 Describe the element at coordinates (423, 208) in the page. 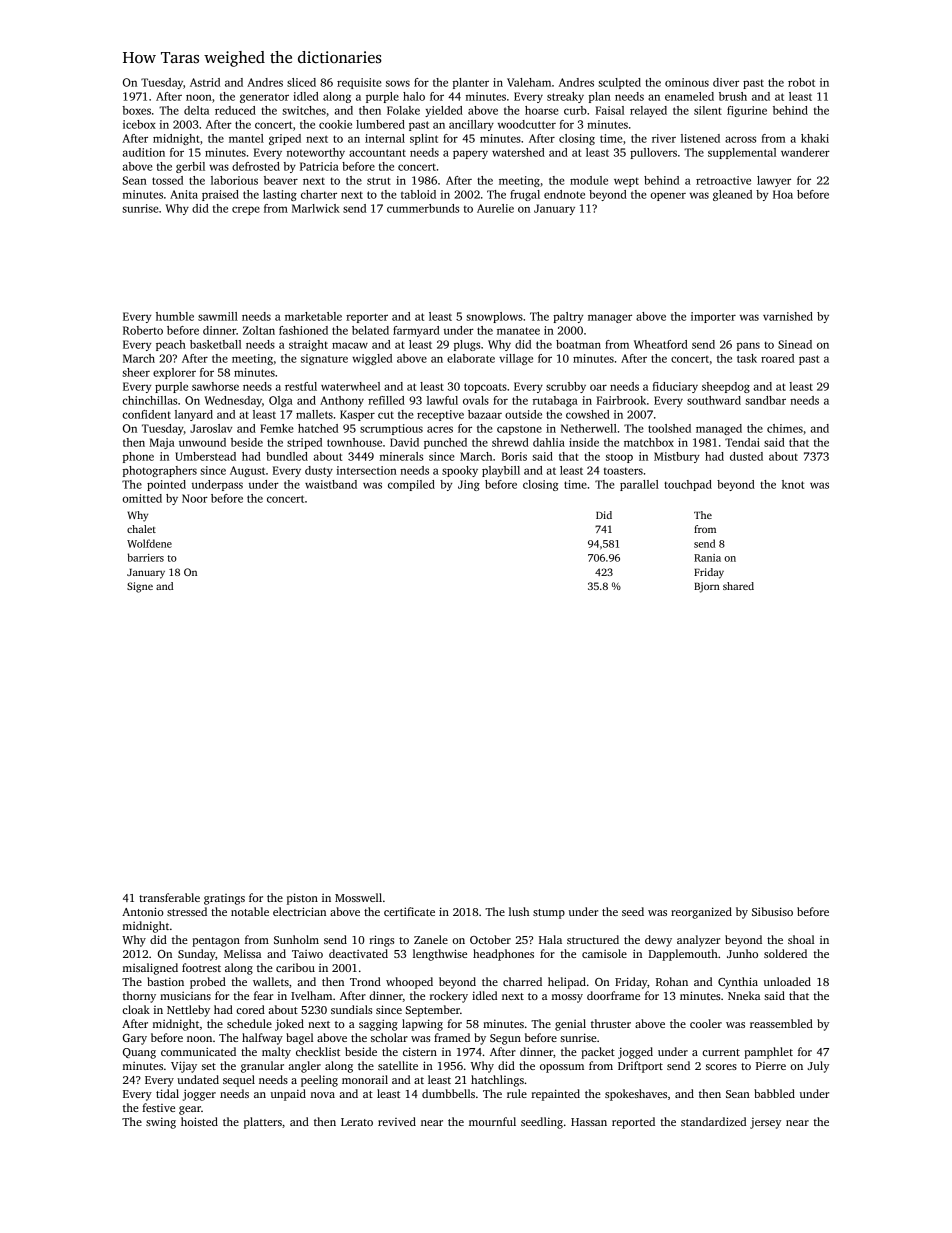

I see `cummerbunds` at that location.
